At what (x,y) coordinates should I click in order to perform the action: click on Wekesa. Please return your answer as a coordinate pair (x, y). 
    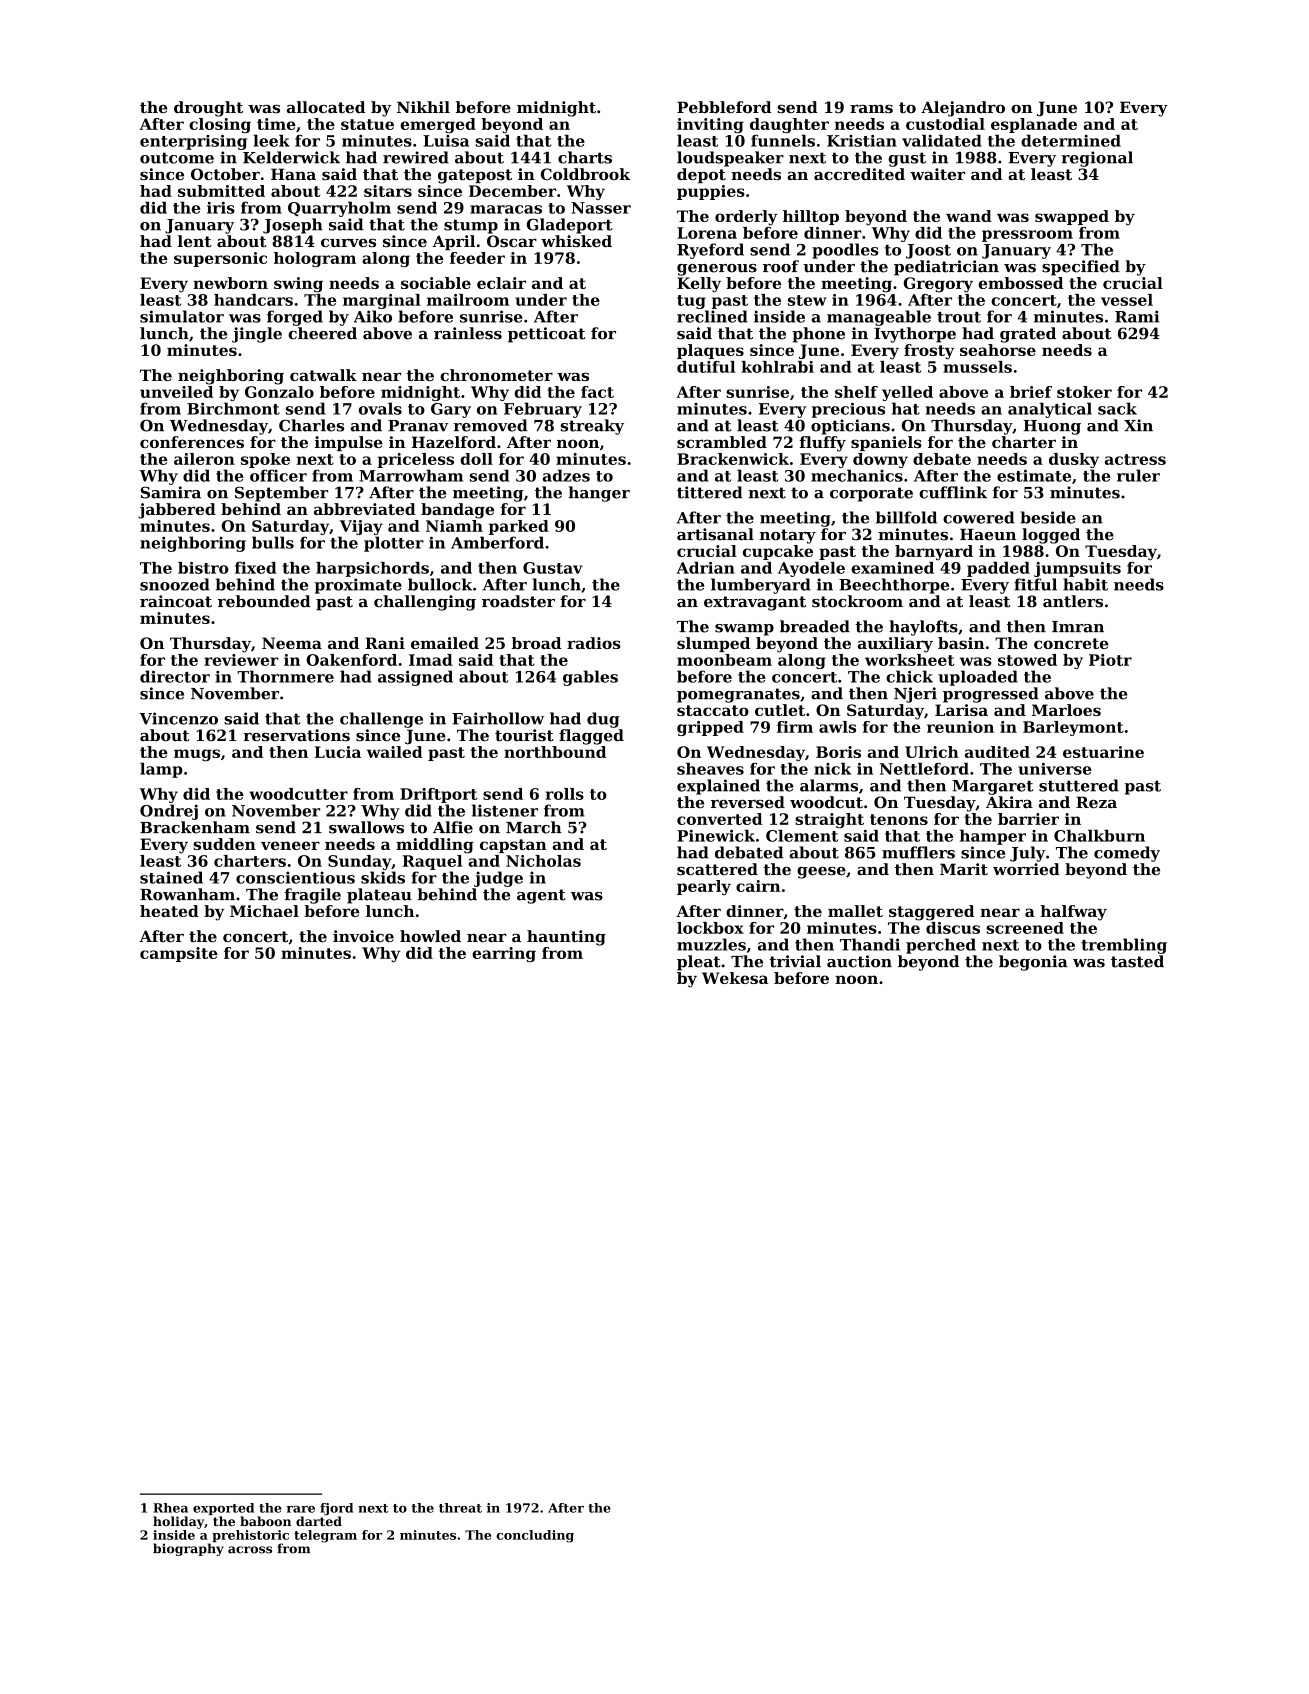
    Looking at the image, I should click on (735, 978).
